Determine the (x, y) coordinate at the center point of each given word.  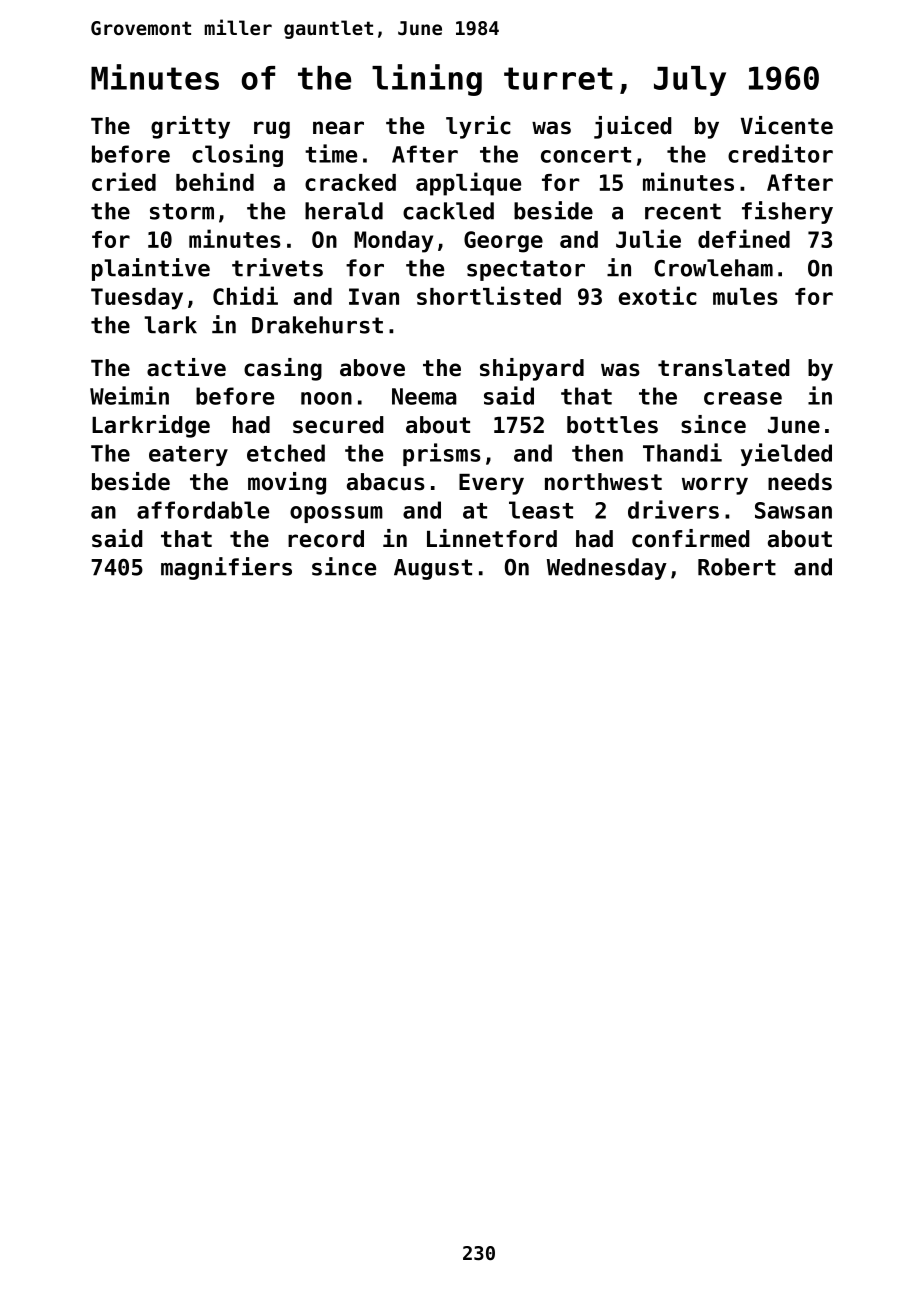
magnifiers (226, 568)
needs (800, 482)
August (433, 569)
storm (182, 211)
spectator (526, 270)
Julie (648, 238)
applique (468, 184)
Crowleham (713, 268)
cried (124, 181)
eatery (188, 456)
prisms (442, 454)
